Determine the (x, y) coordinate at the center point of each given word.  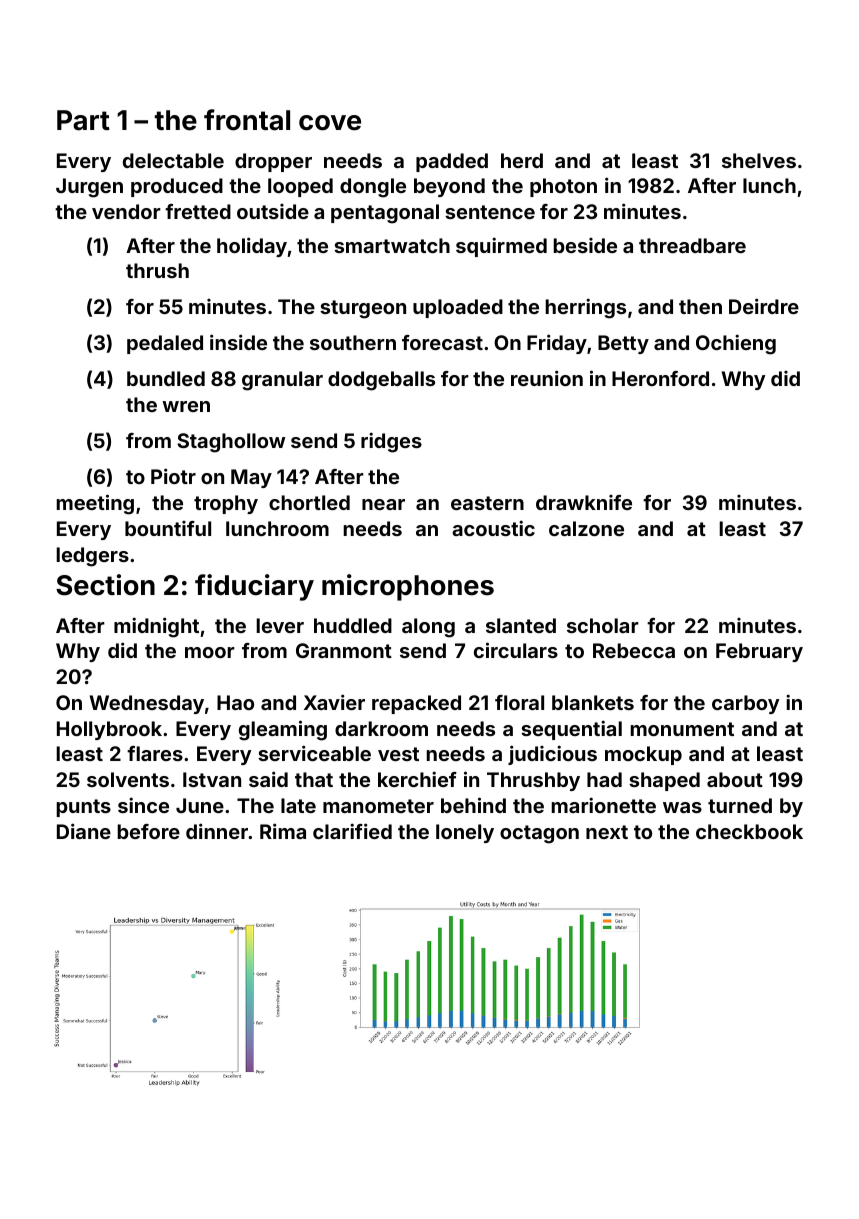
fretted (198, 211)
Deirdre (764, 306)
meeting (95, 504)
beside (585, 245)
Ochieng (736, 344)
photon (563, 187)
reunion (547, 378)
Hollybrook (109, 730)
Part (83, 120)
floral (519, 702)
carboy (746, 704)
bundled (166, 378)
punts (83, 808)
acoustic (493, 528)
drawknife (584, 502)
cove (330, 123)
